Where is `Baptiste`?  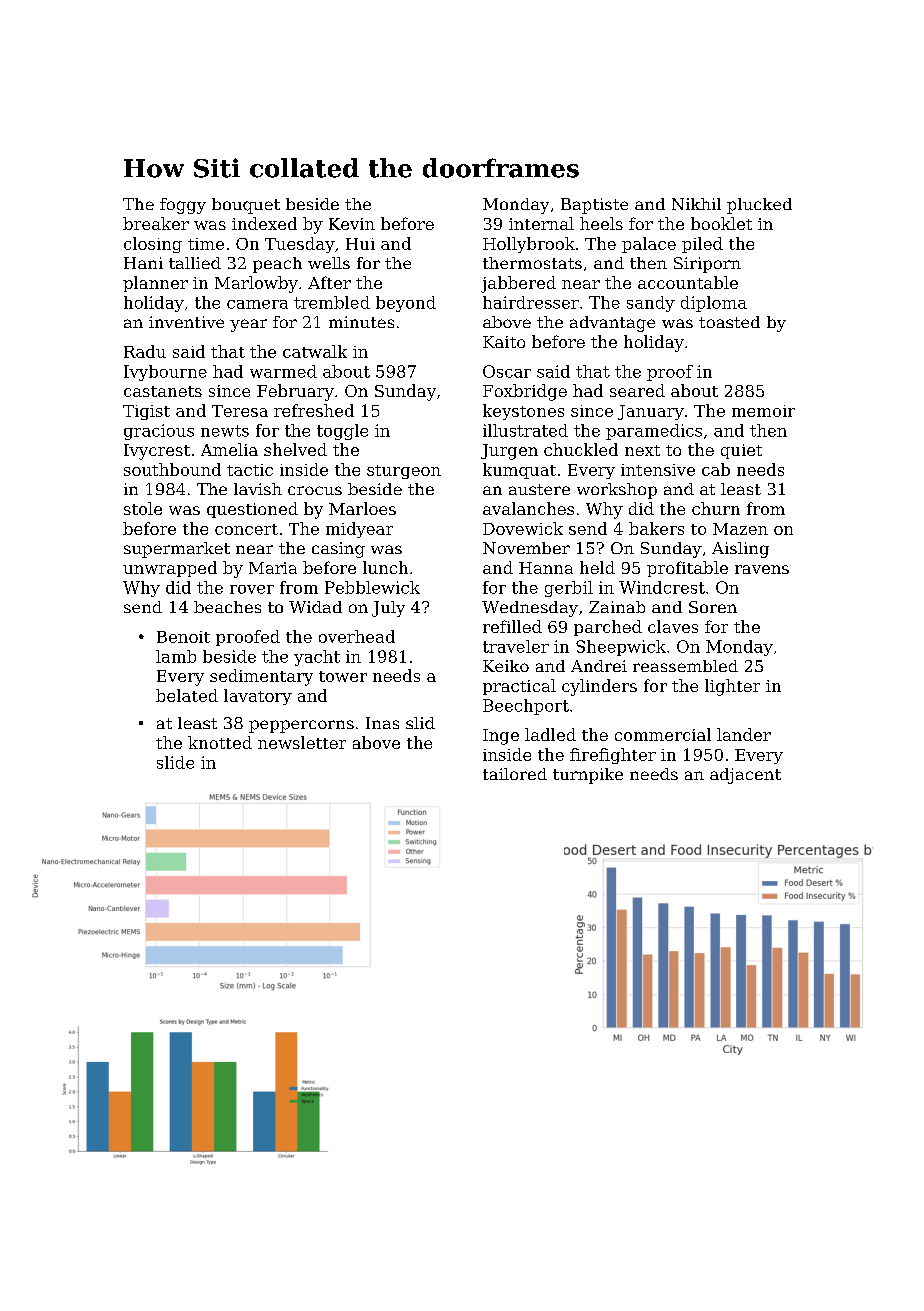 Baptiste is located at coordinates (594, 206).
